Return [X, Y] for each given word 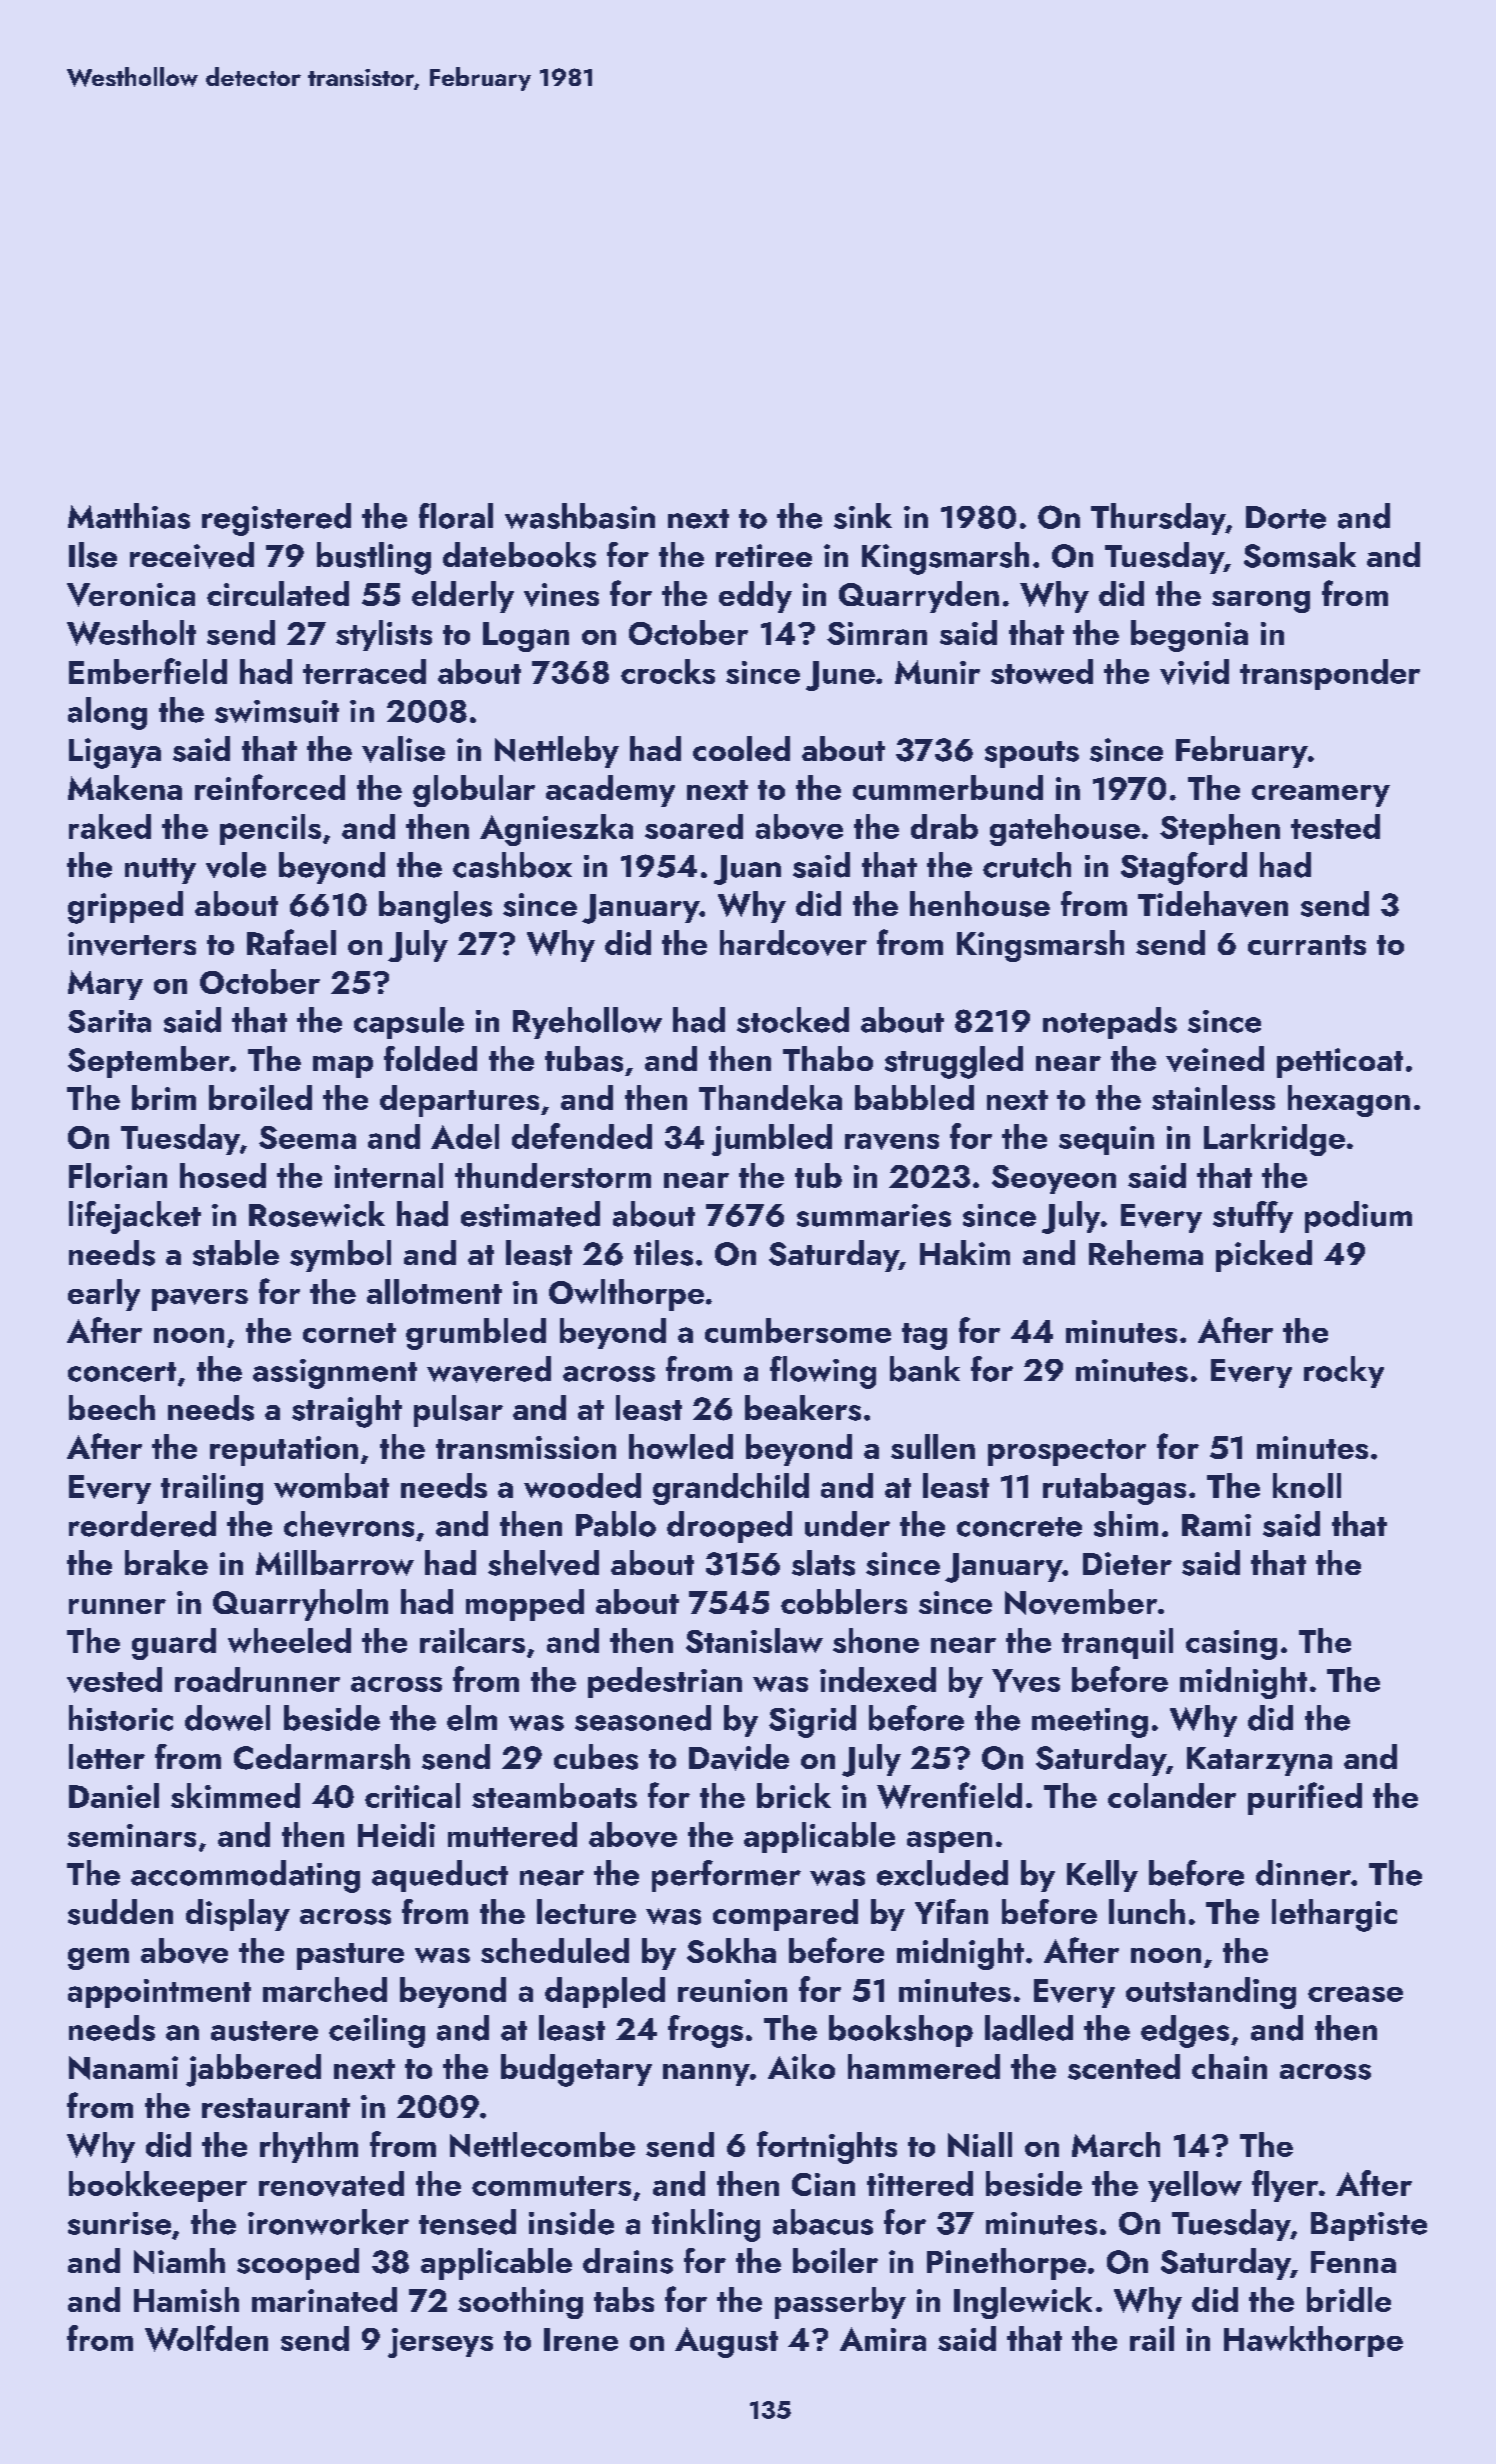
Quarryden [919, 597]
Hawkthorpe [1313, 2341]
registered [276, 519]
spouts [1032, 754]
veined [1215, 1059]
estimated [530, 1214]
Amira [883, 2339]
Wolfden [206, 2338]
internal [389, 1175]
